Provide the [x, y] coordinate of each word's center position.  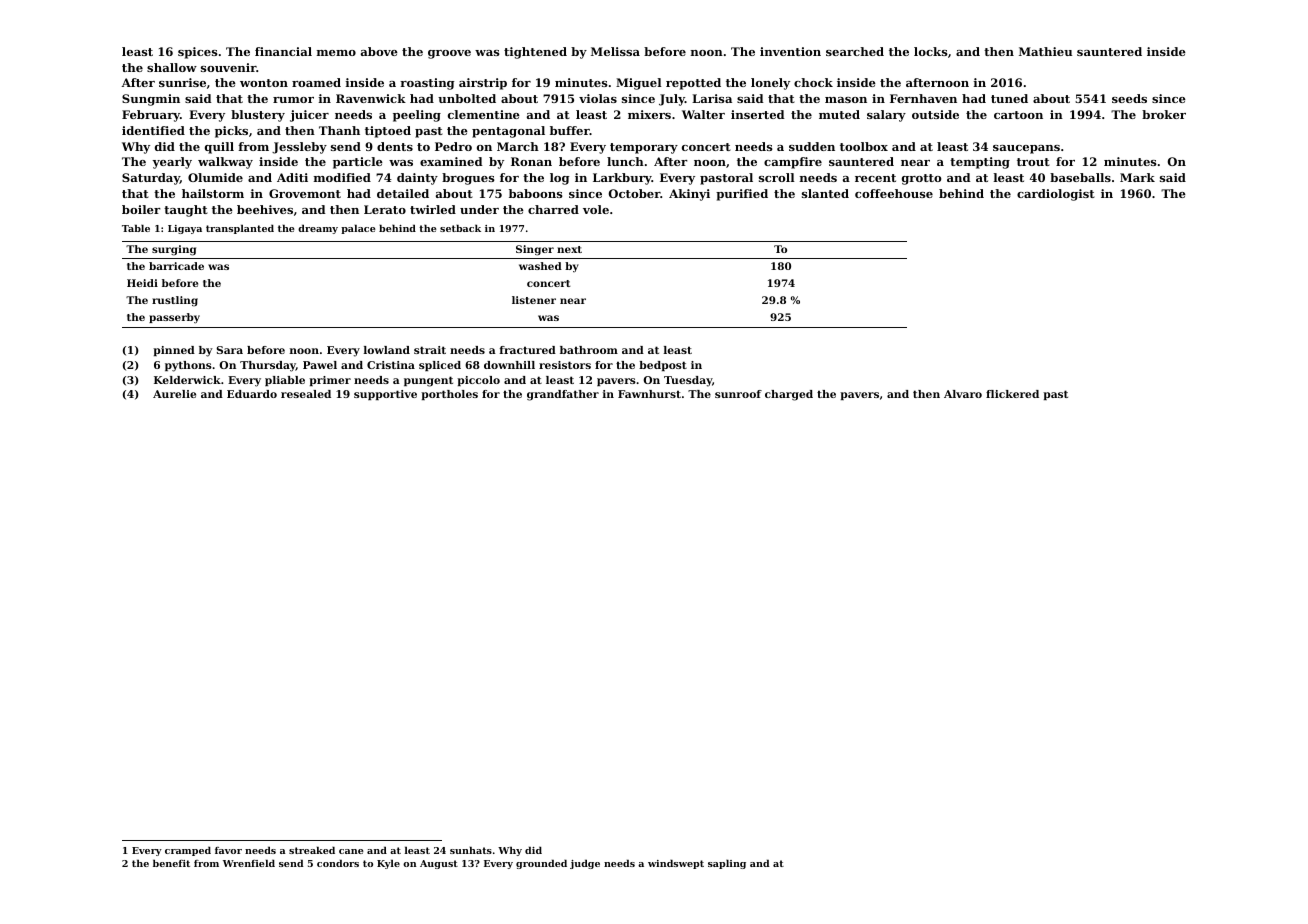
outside [935, 114]
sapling [727, 864]
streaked [312, 850]
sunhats [471, 850]
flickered [1012, 394]
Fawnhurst [649, 394]
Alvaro [963, 394]
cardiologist [1056, 195]
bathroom [589, 350]
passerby [174, 318]
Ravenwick [371, 98]
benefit [171, 863]
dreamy [318, 229]
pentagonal [508, 132]
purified [742, 195]
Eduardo [252, 394]
